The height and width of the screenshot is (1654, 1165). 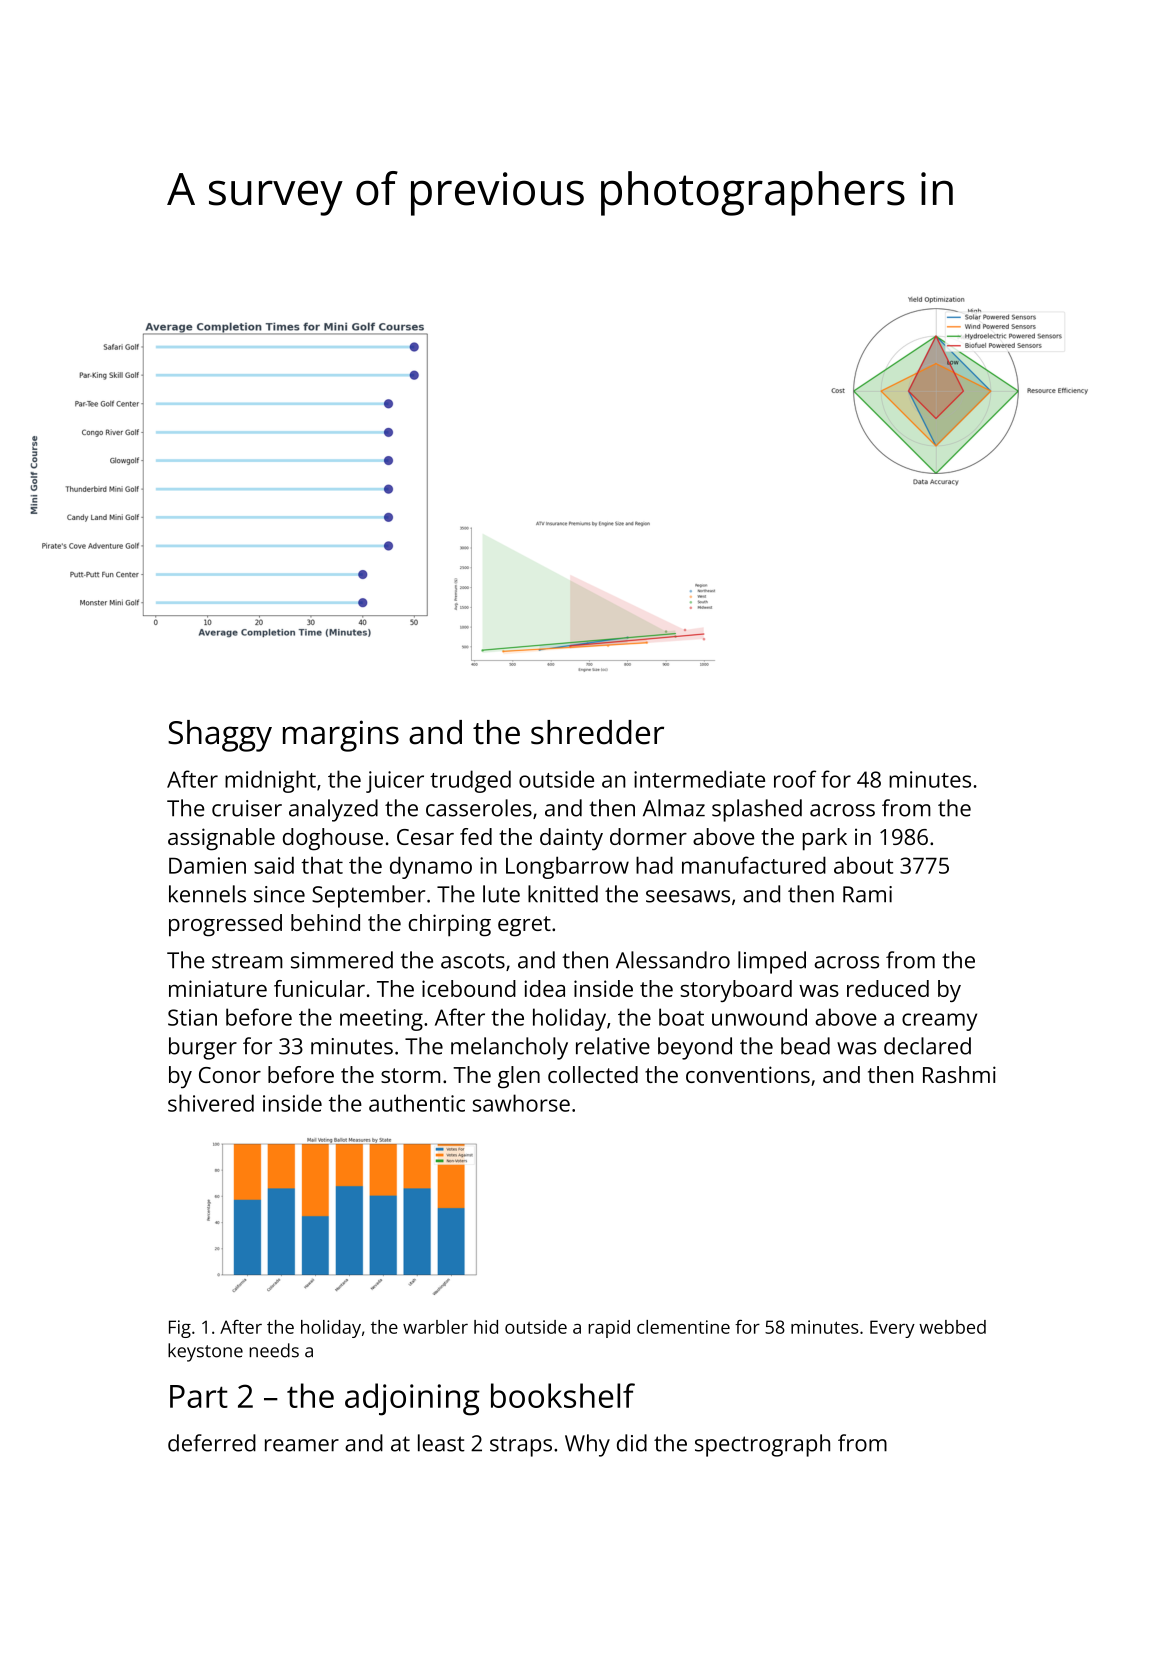 I want to click on reduced, so click(x=888, y=988).
